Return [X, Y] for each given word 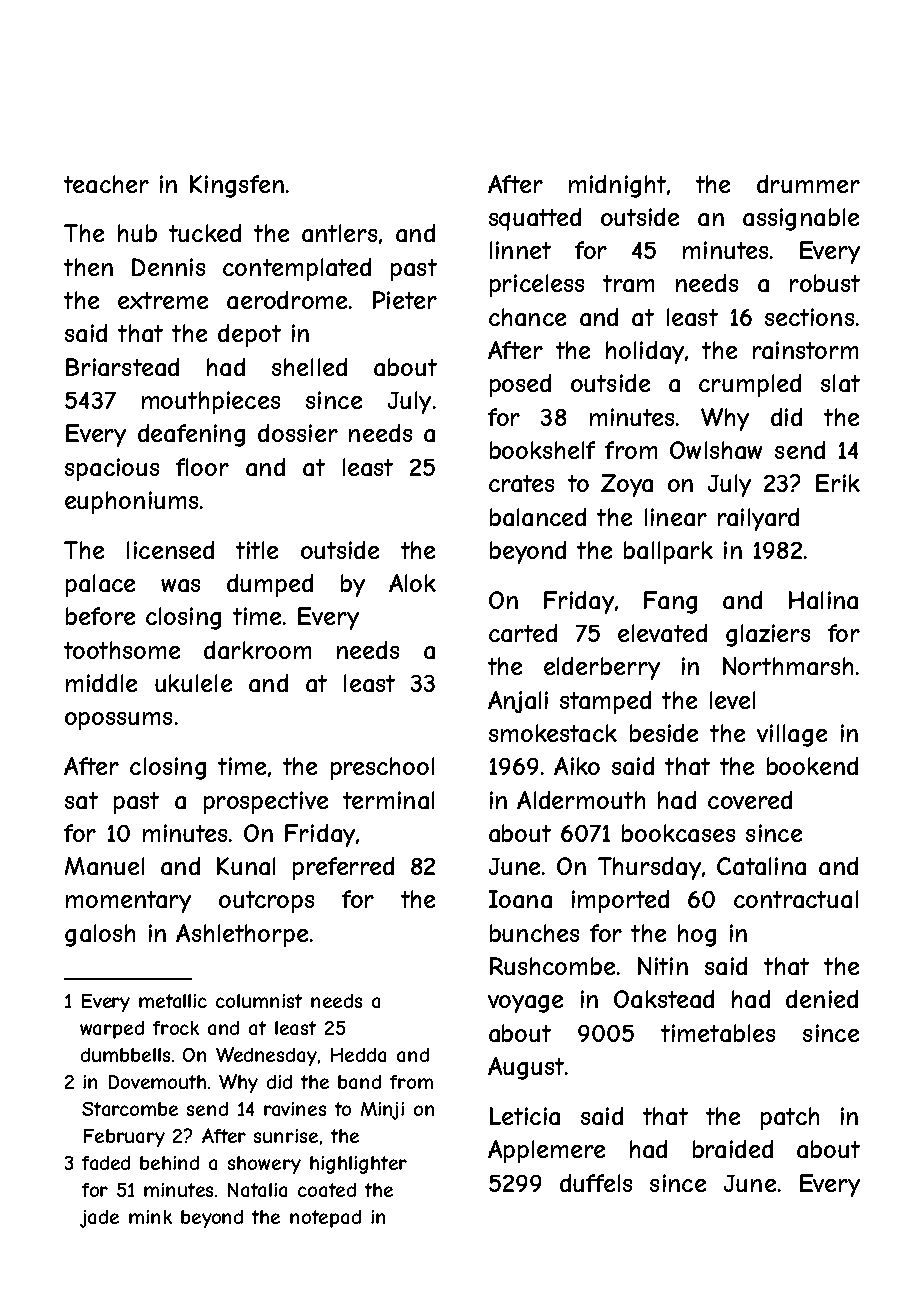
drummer [808, 184]
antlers [339, 233]
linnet [520, 250]
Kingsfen [237, 186]
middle [101, 683]
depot [249, 335]
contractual [796, 899]
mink [150, 1217]
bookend [812, 766]
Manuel [104, 866]
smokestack [553, 733]
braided [733, 1149]
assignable [801, 219]
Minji [382, 1111]
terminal [388, 800]
